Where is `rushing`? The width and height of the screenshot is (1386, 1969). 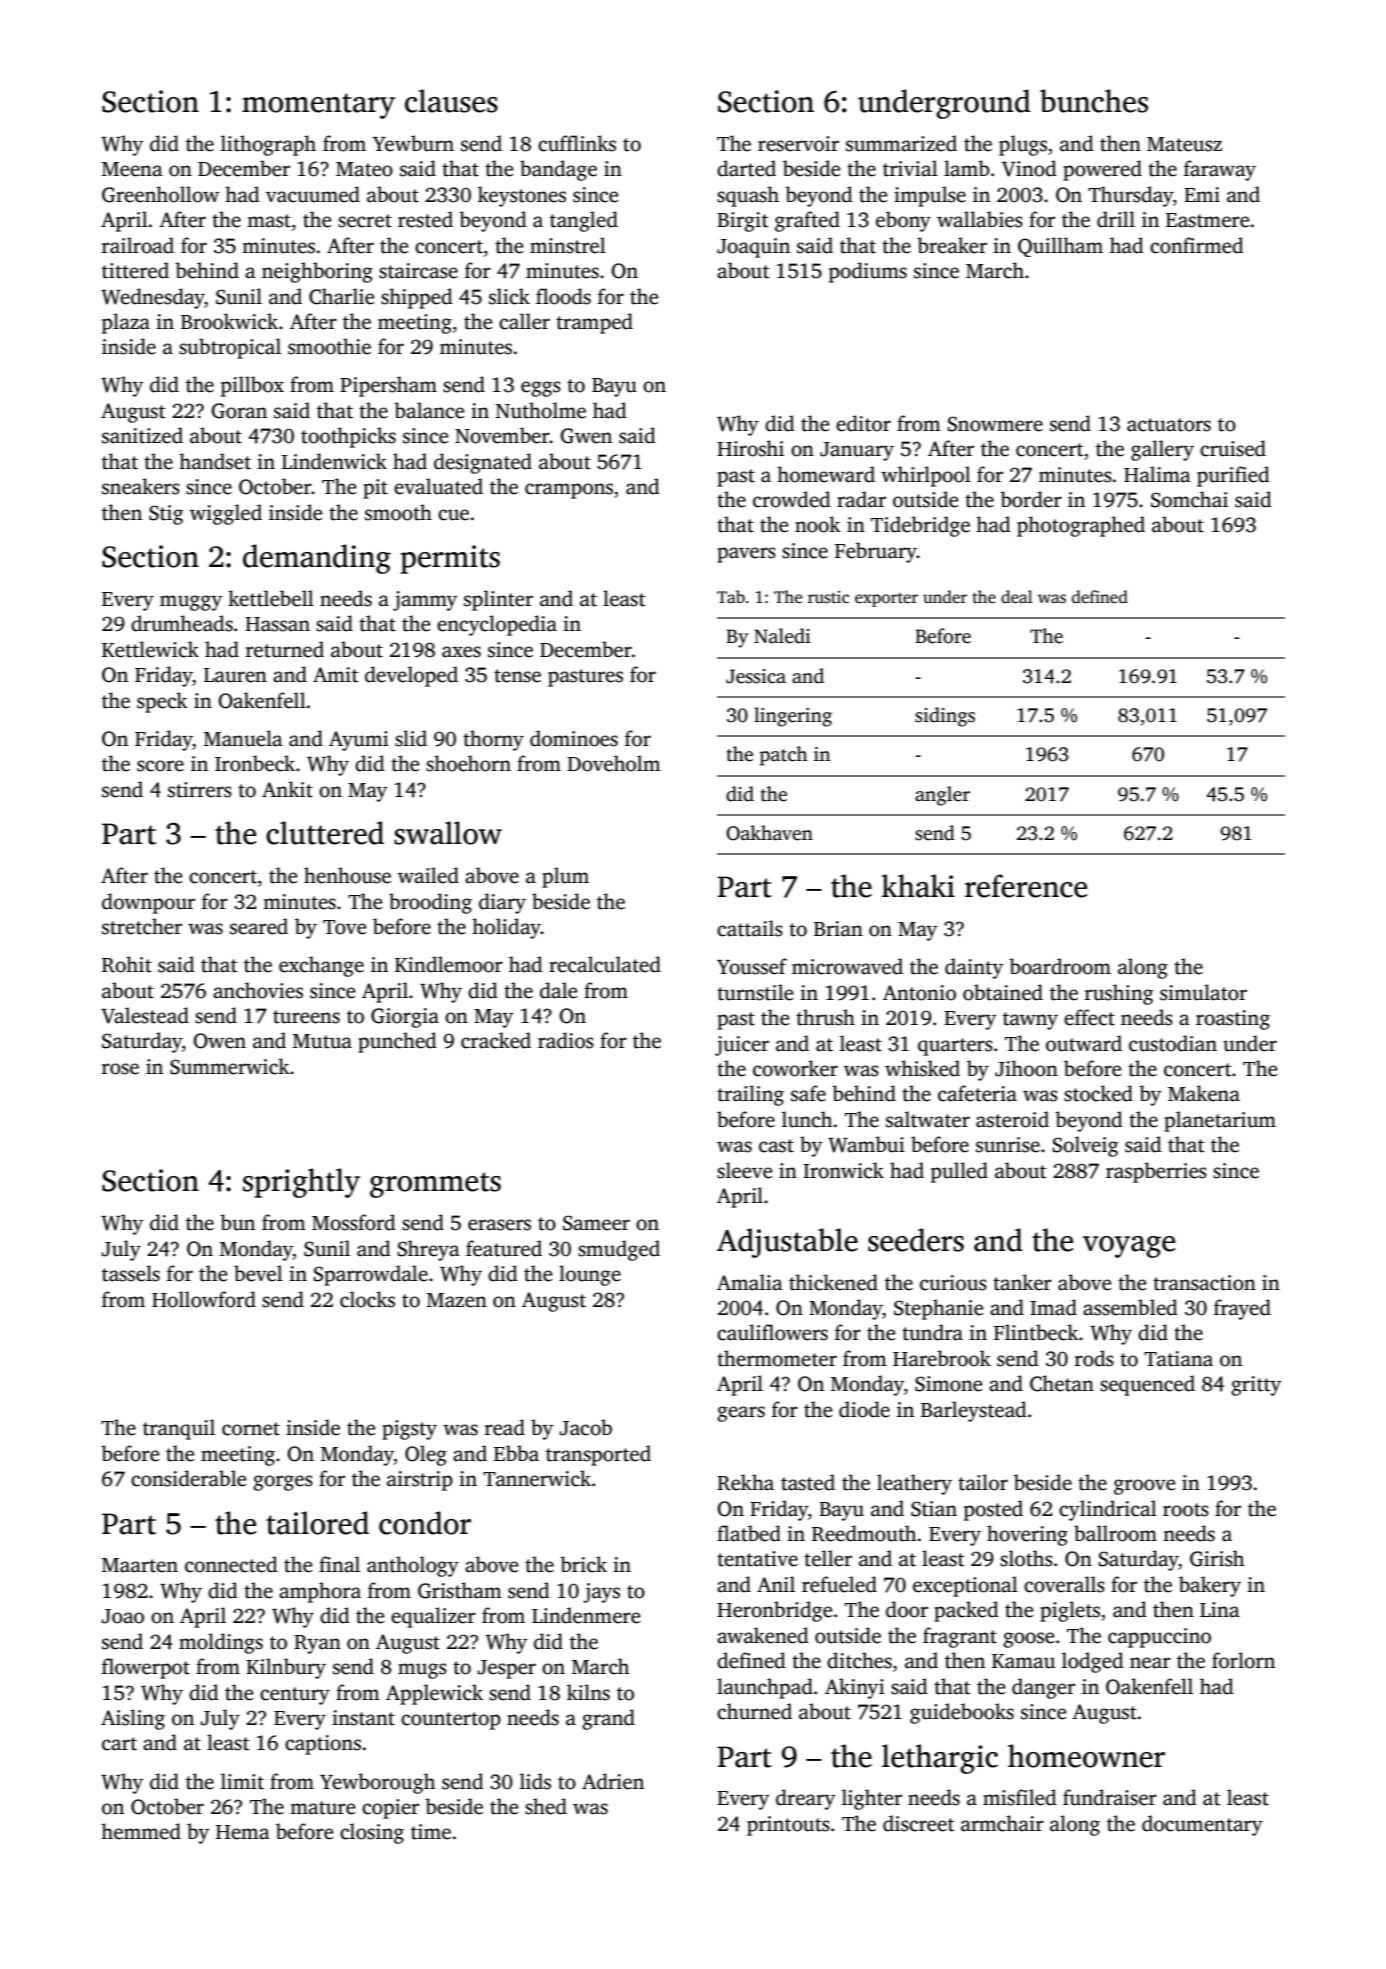 rushing is located at coordinates (1119, 994).
